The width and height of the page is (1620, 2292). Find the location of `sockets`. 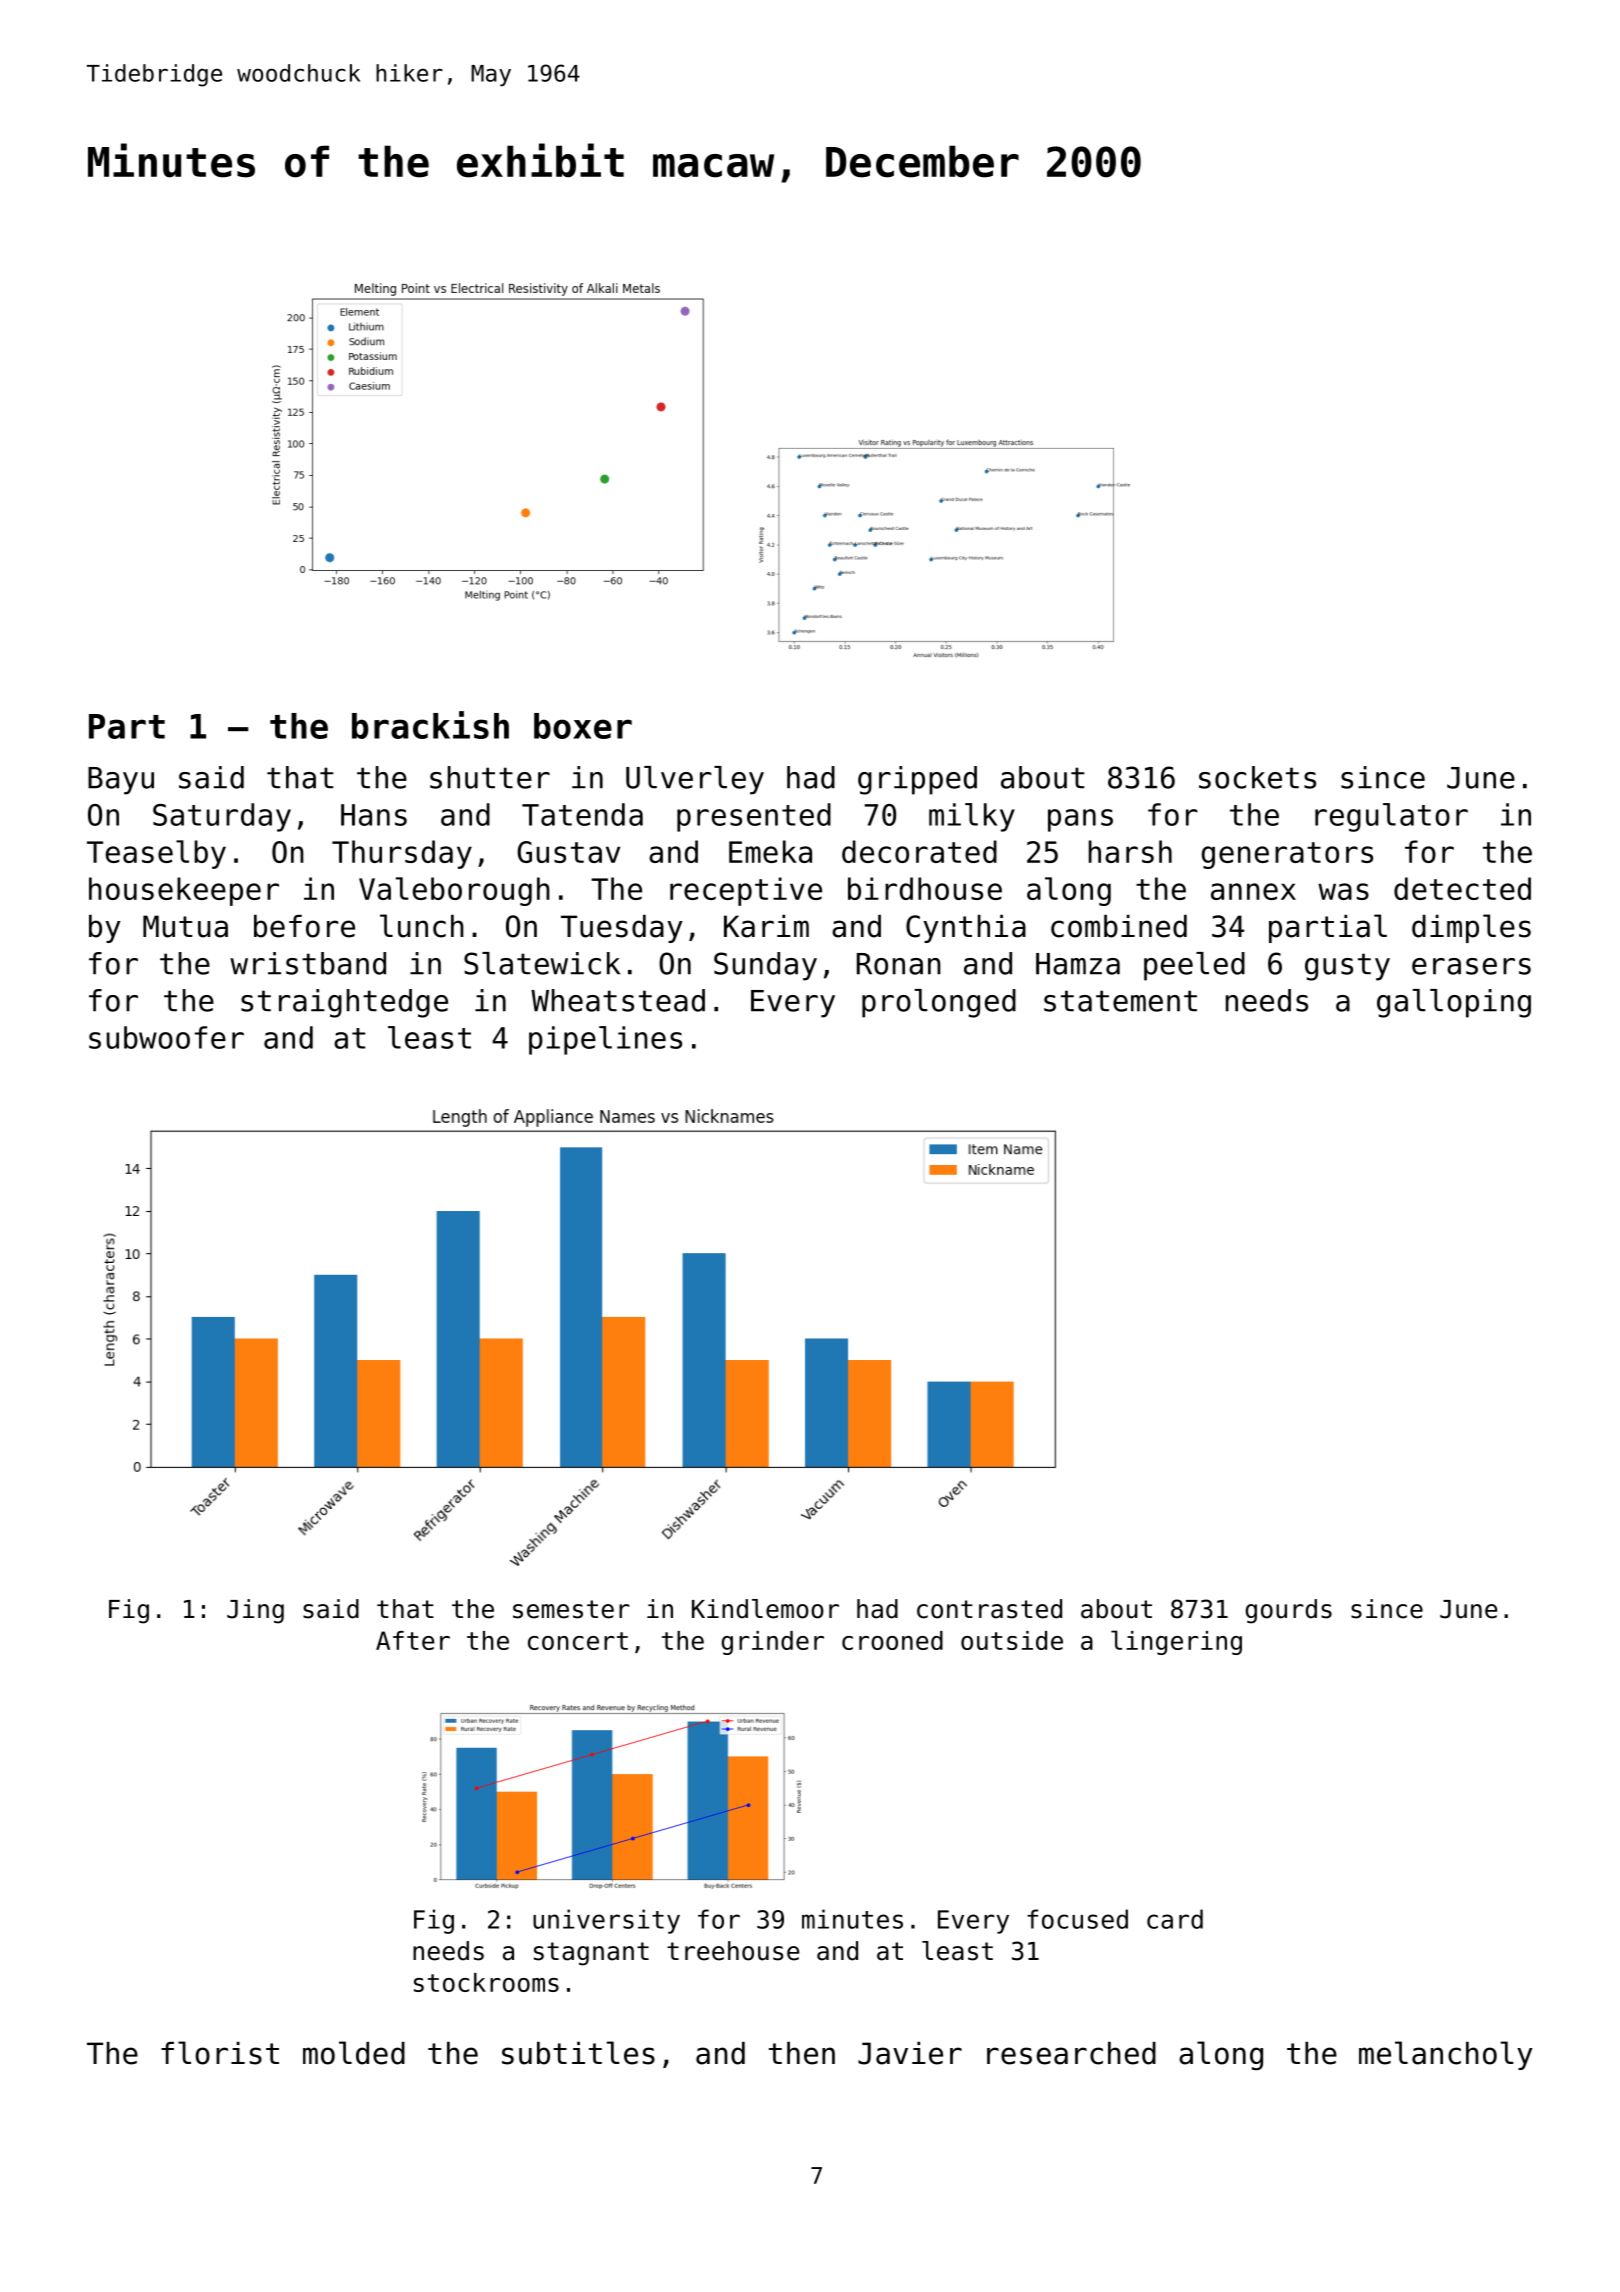

sockets is located at coordinates (1257, 777).
